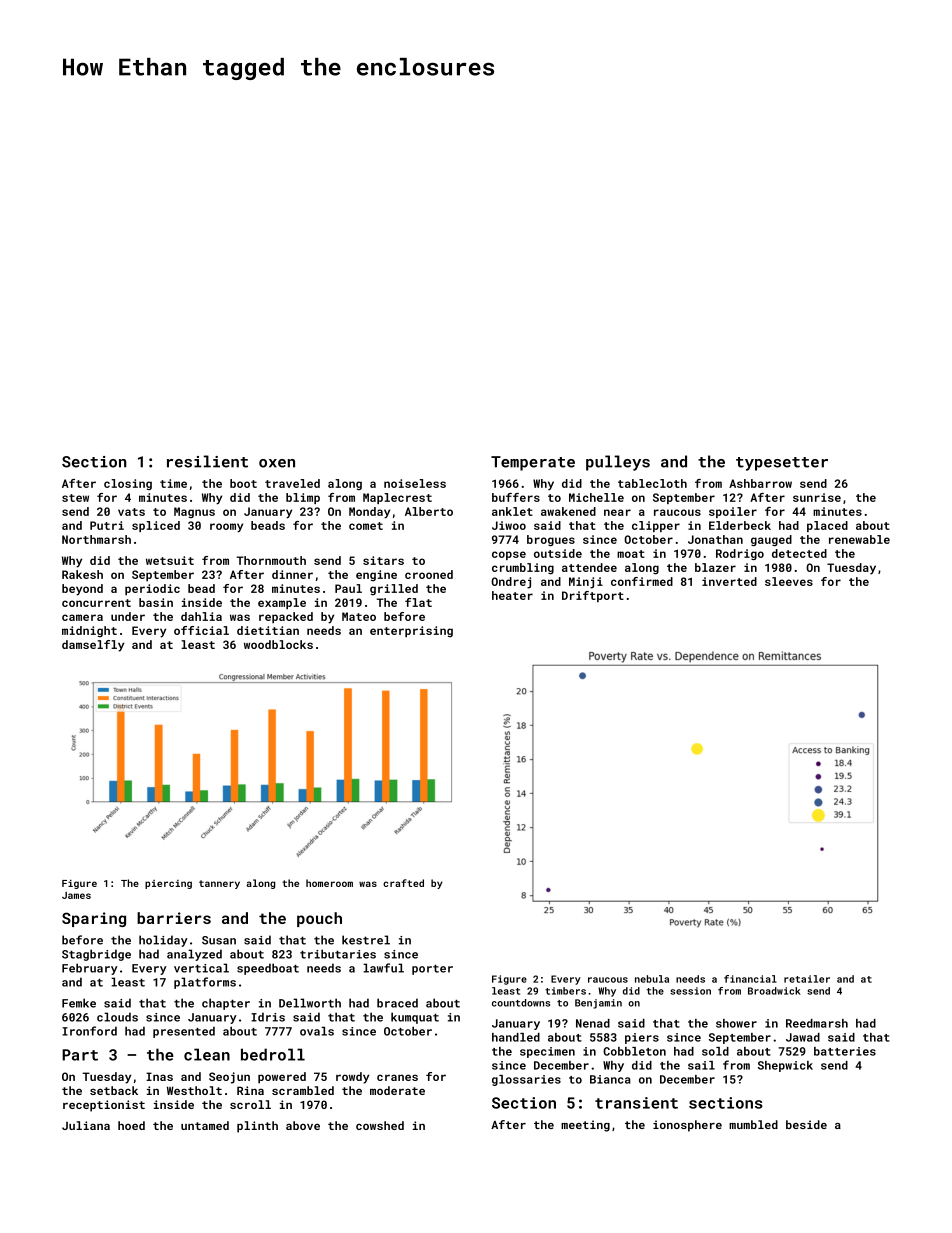 This image has width=952, height=1233. Describe the element at coordinates (128, 484) in the image. I see `closing` at that location.
